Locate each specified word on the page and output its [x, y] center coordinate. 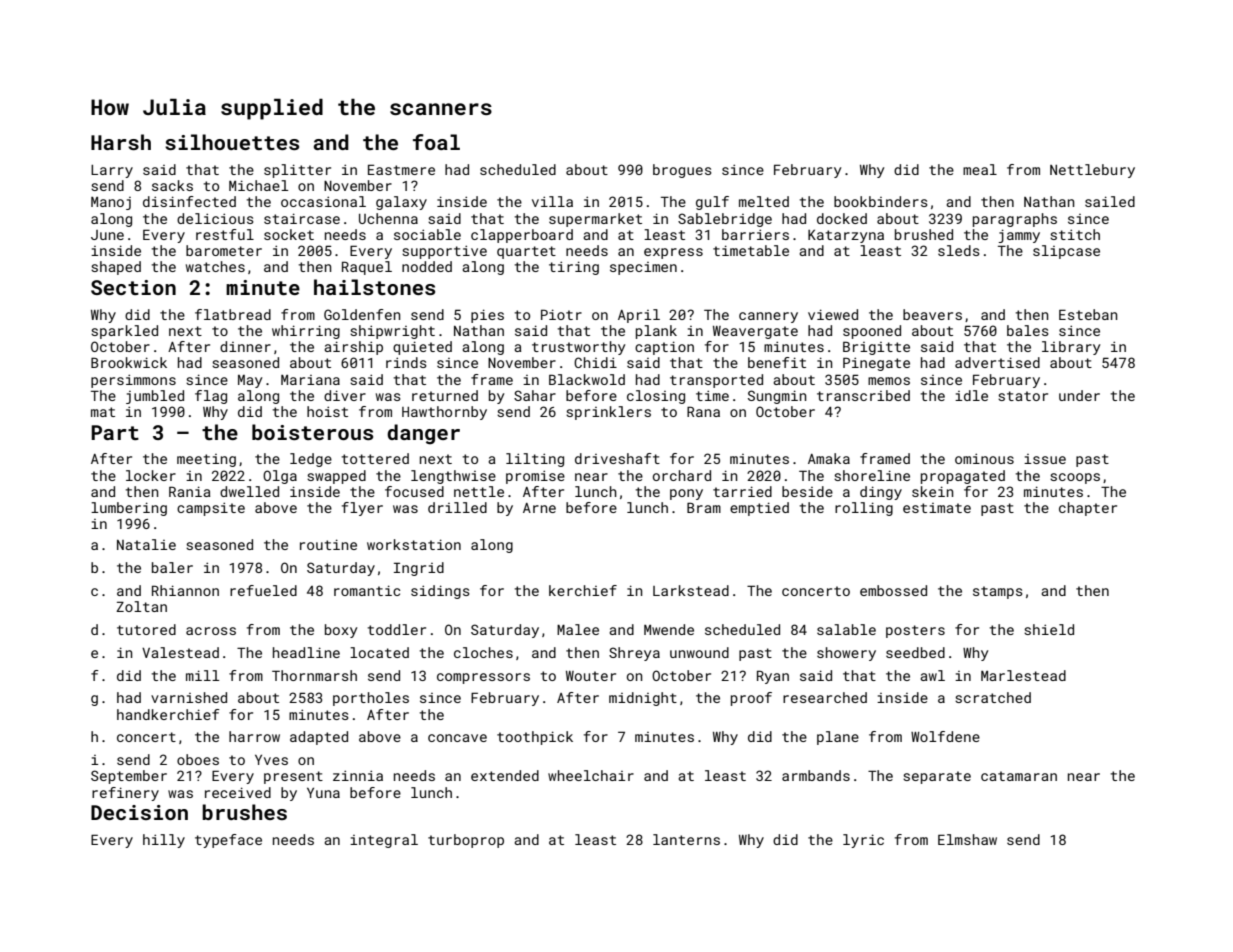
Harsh [121, 142]
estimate [937, 508]
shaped [116, 268]
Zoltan [141, 606]
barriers [755, 234]
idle [971, 395]
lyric [863, 841]
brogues [682, 171]
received [238, 792]
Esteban [1088, 314]
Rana [703, 411]
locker [151, 475]
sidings [440, 592]
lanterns [686, 839]
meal [980, 169]
